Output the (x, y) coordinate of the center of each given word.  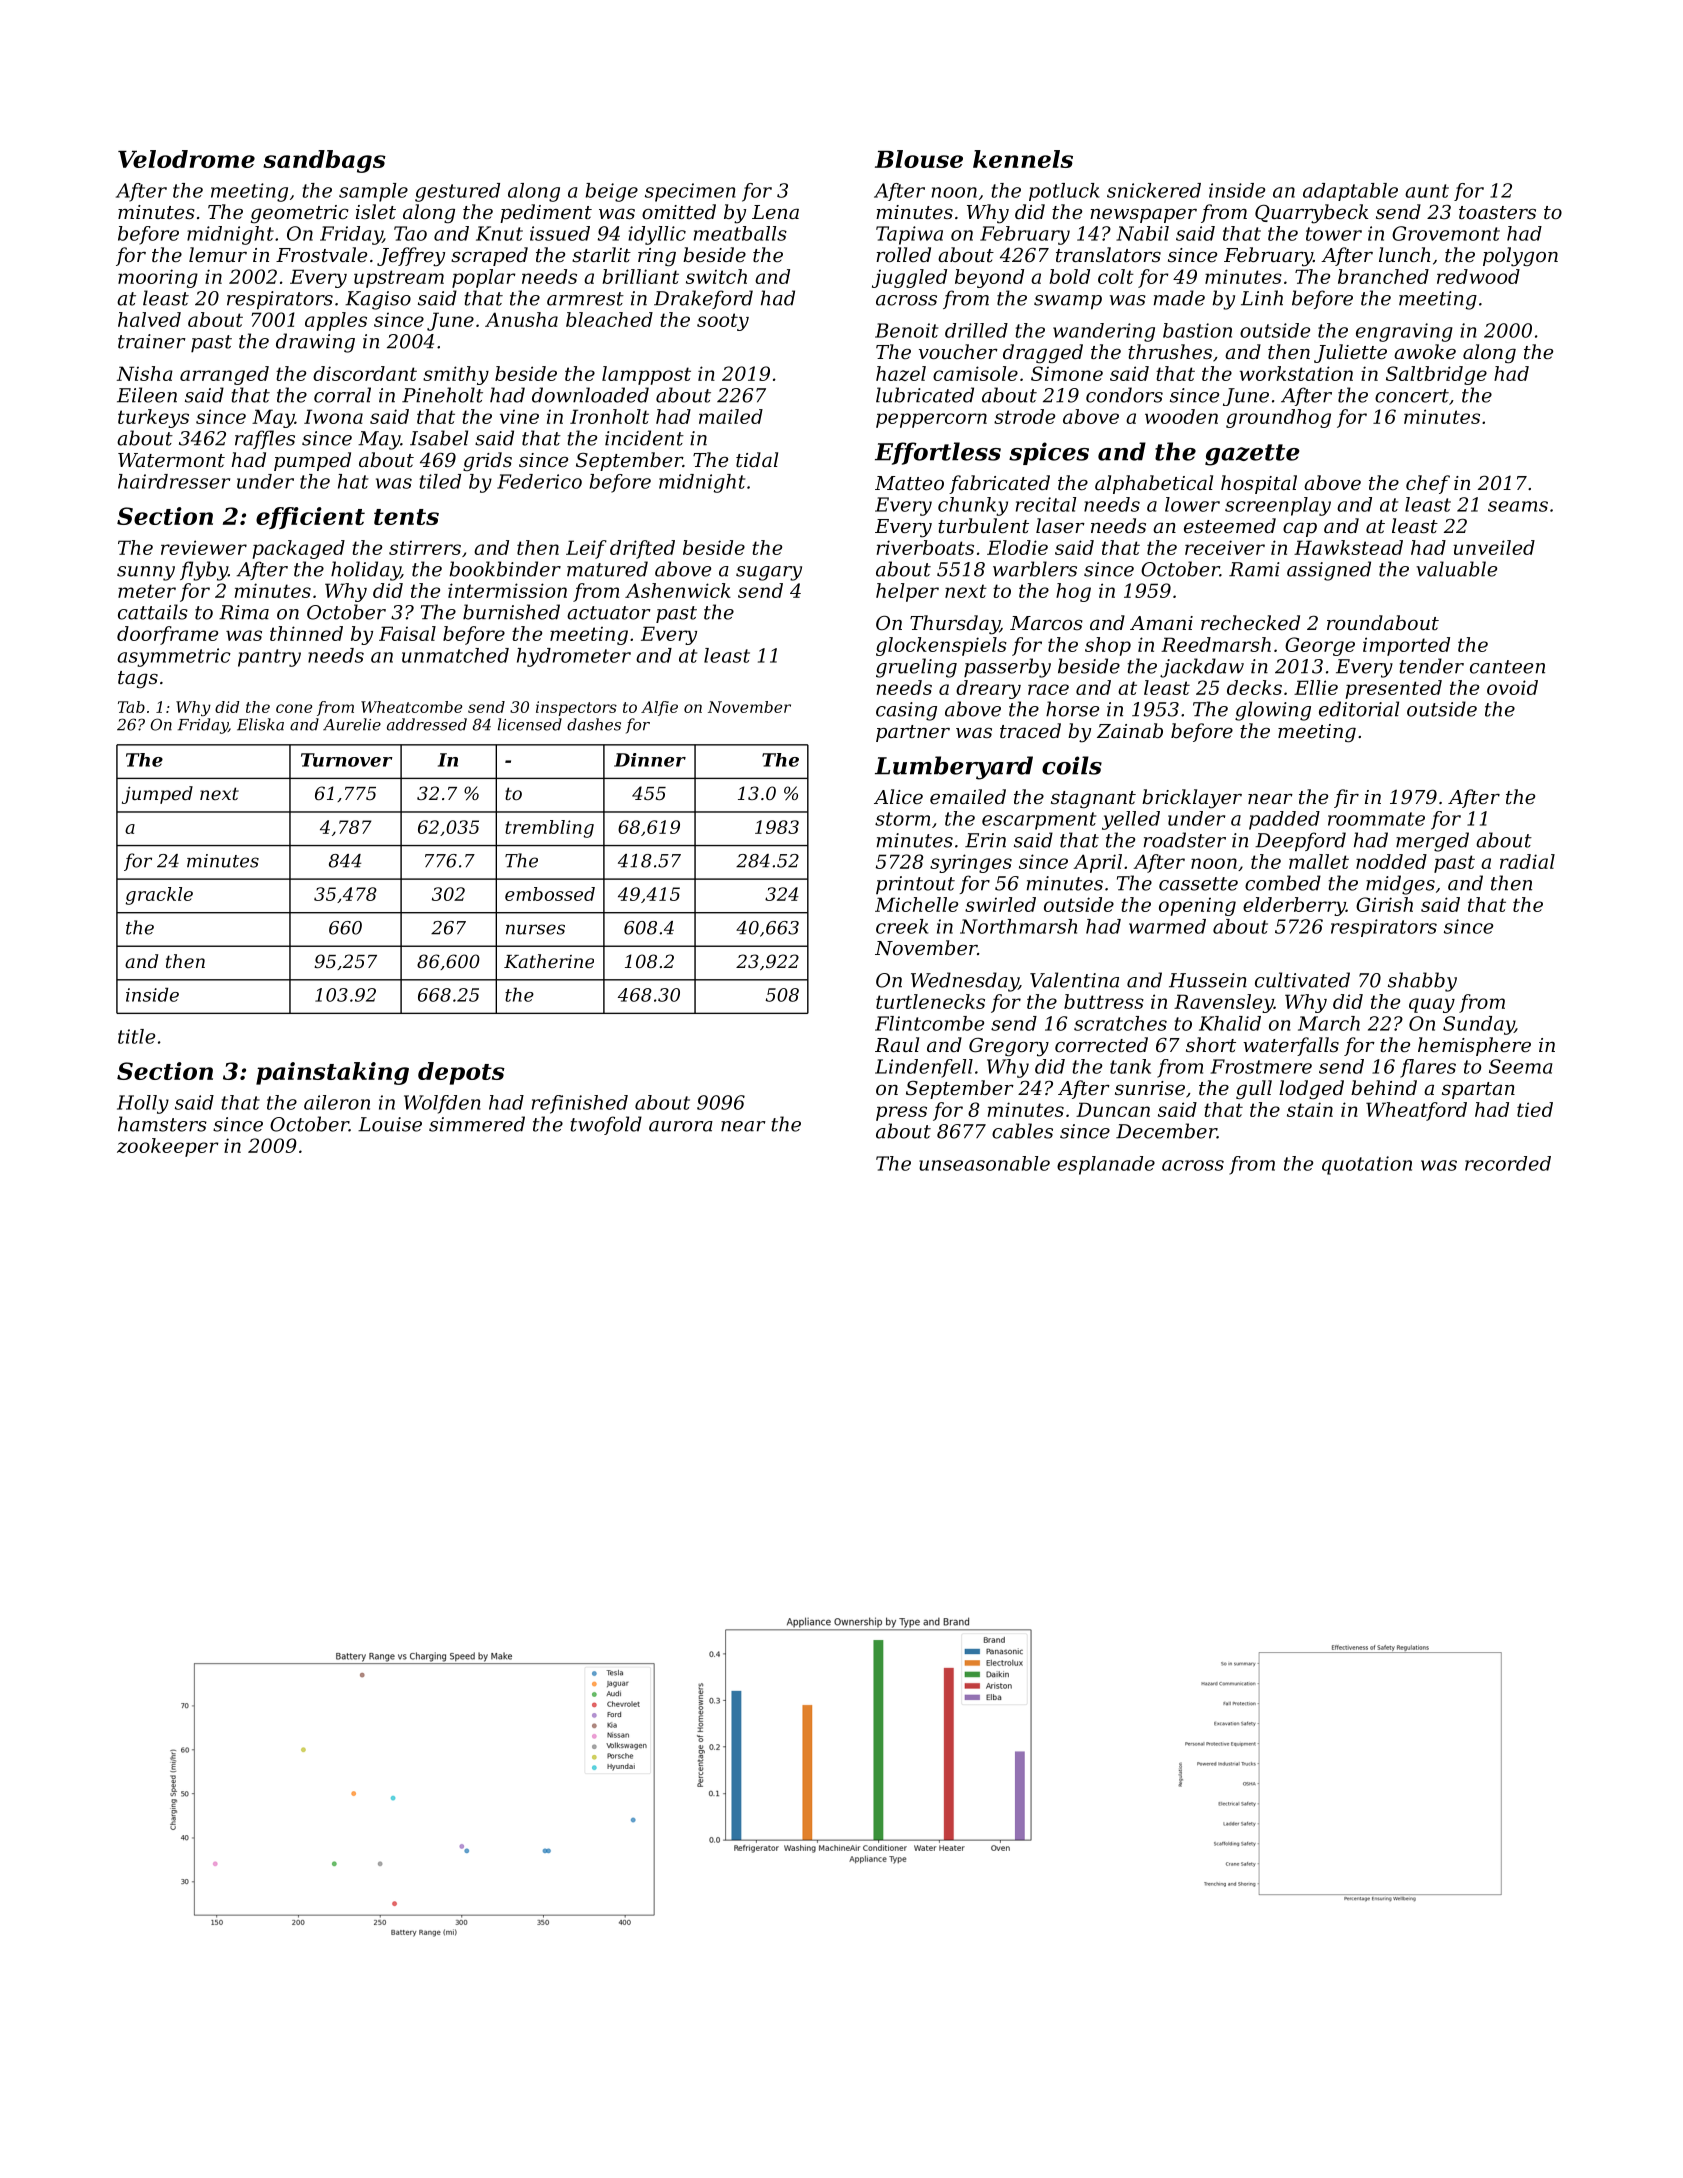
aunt (1427, 191)
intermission (507, 590)
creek (902, 926)
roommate (1376, 819)
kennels (1023, 159)
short (1211, 1044)
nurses (535, 929)
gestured (457, 192)
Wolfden (442, 1104)
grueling (916, 668)
